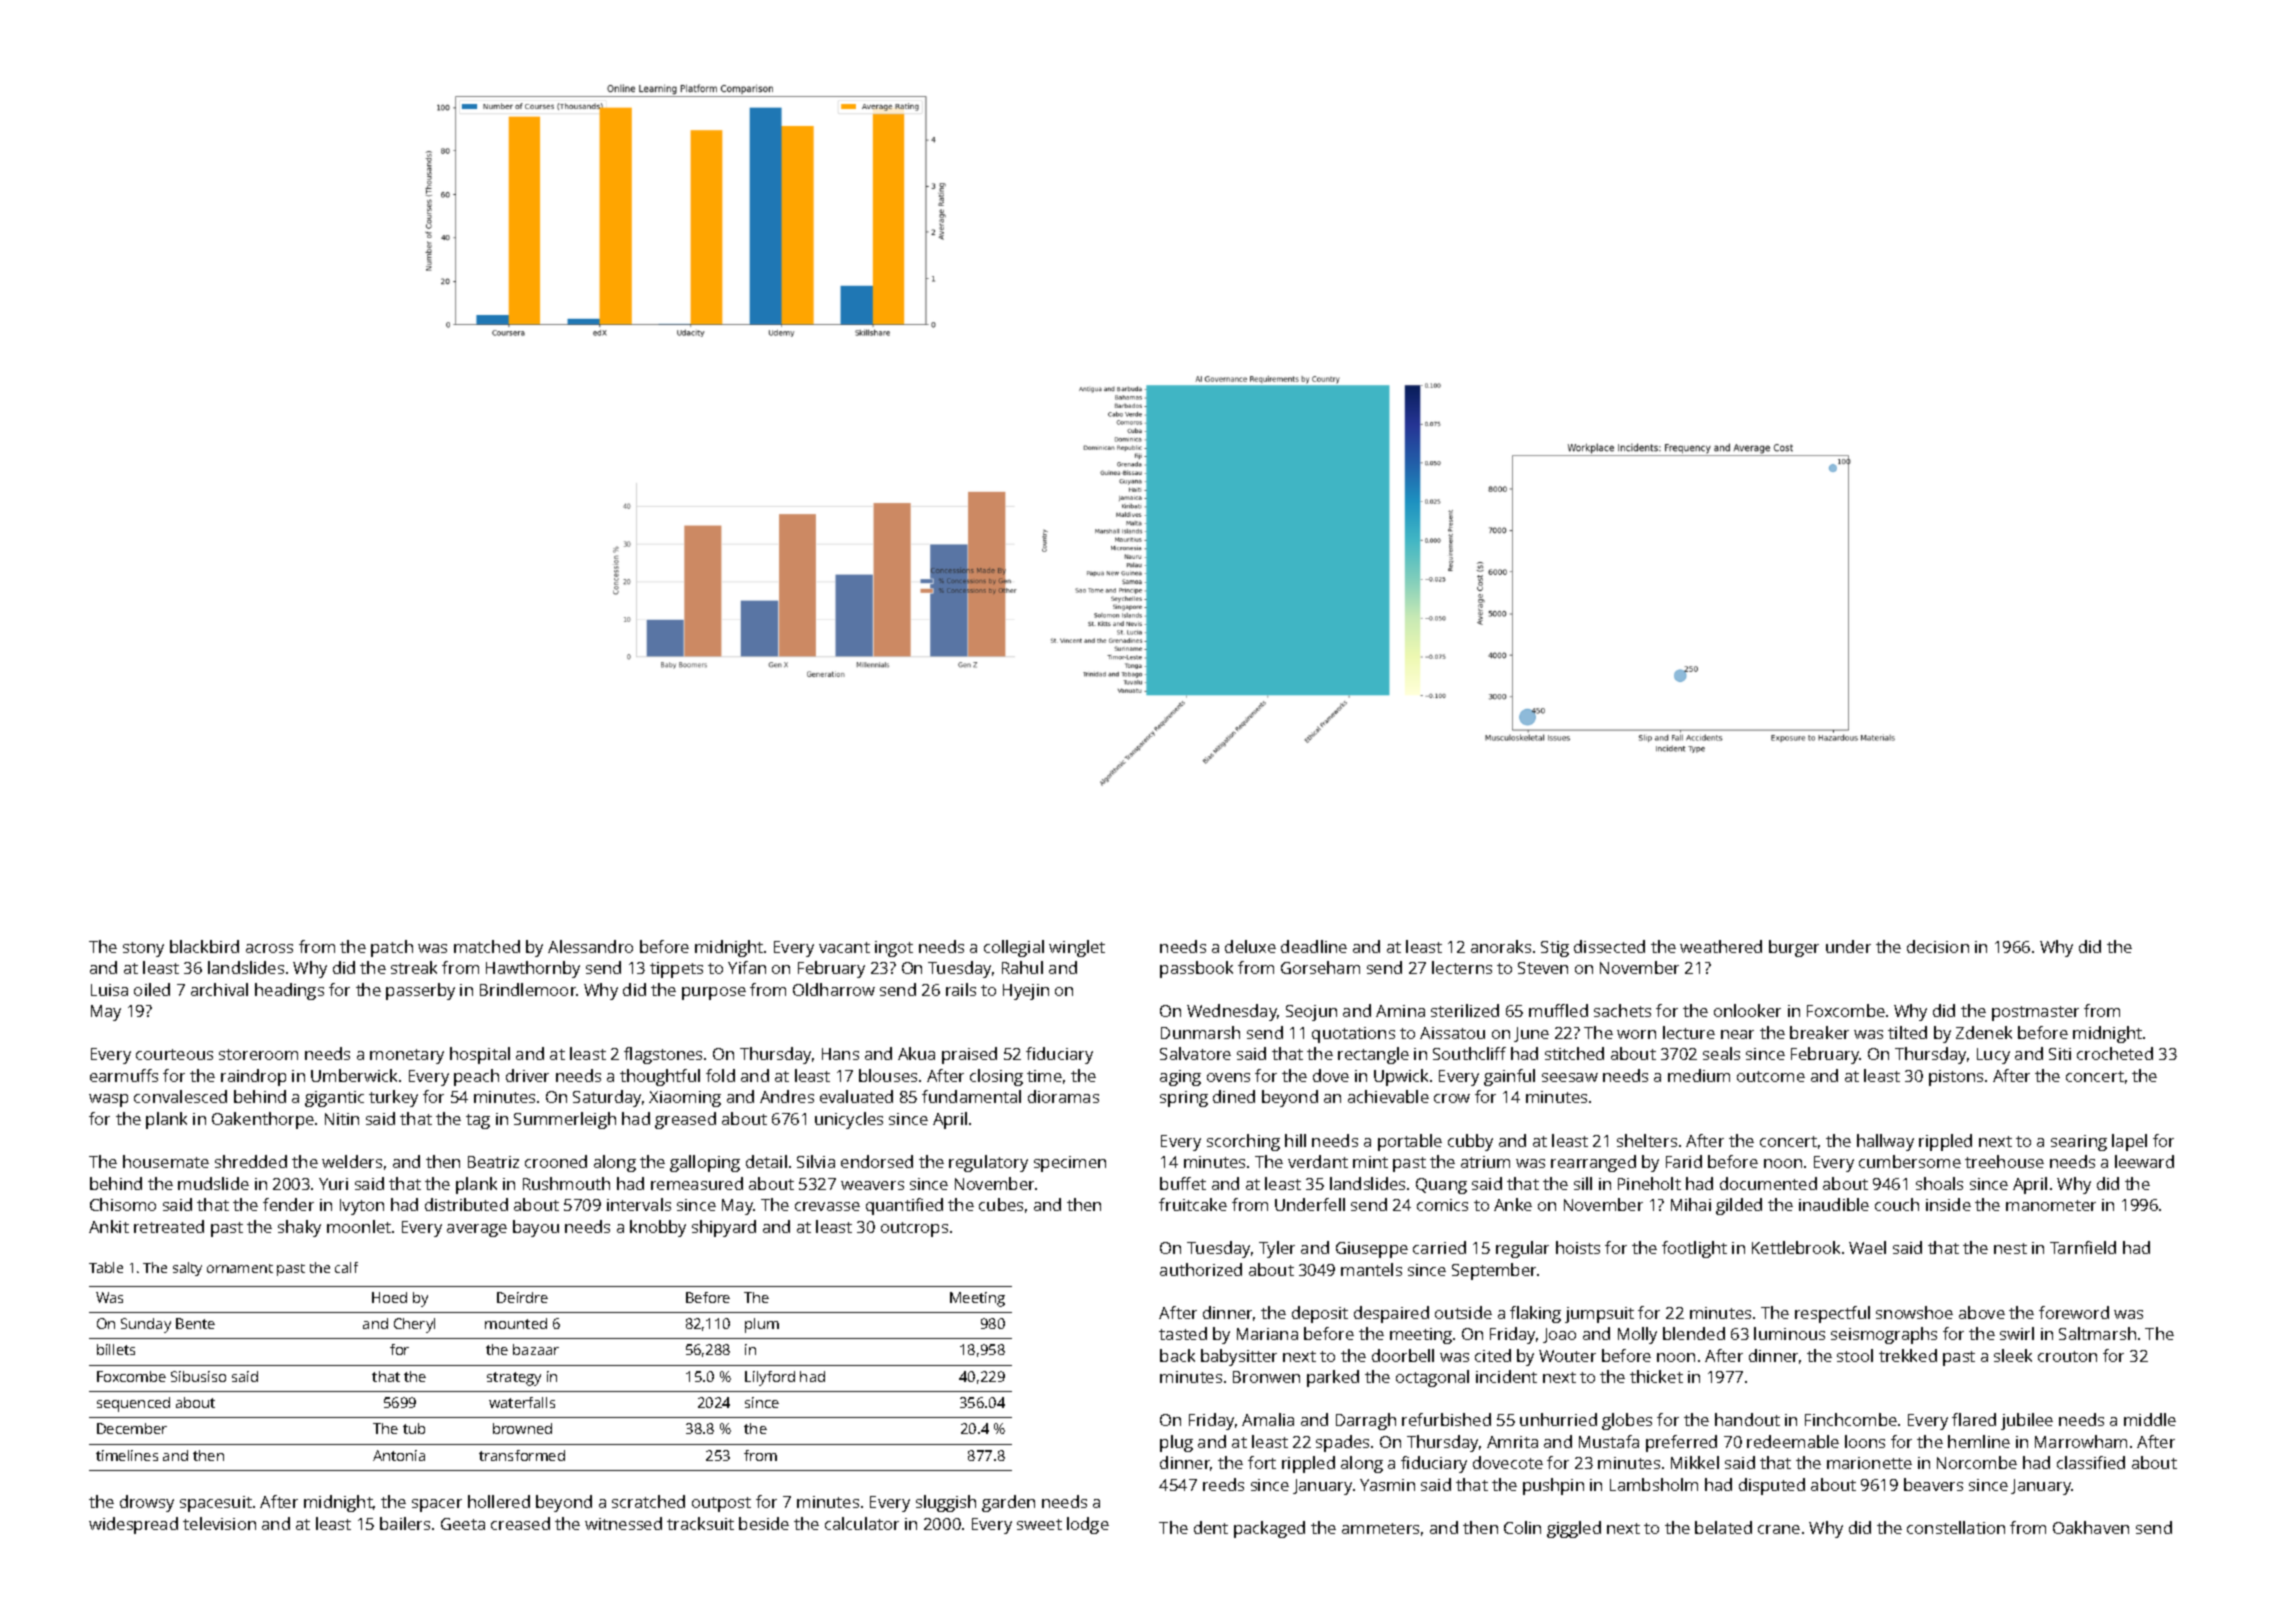  I want to click on collegial, so click(1014, 948).
